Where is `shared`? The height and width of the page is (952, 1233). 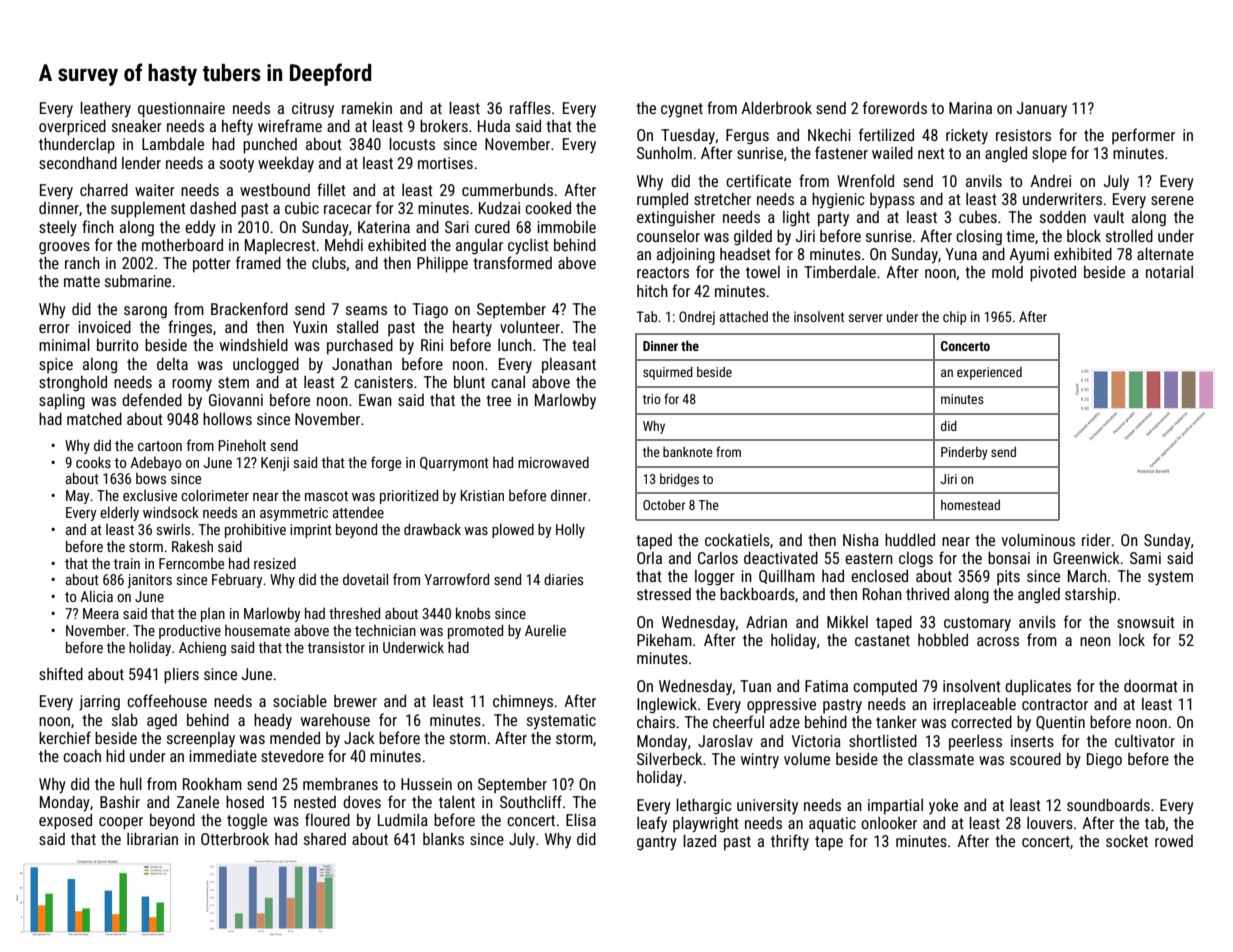 shared is located at coordinates (325, 839).
